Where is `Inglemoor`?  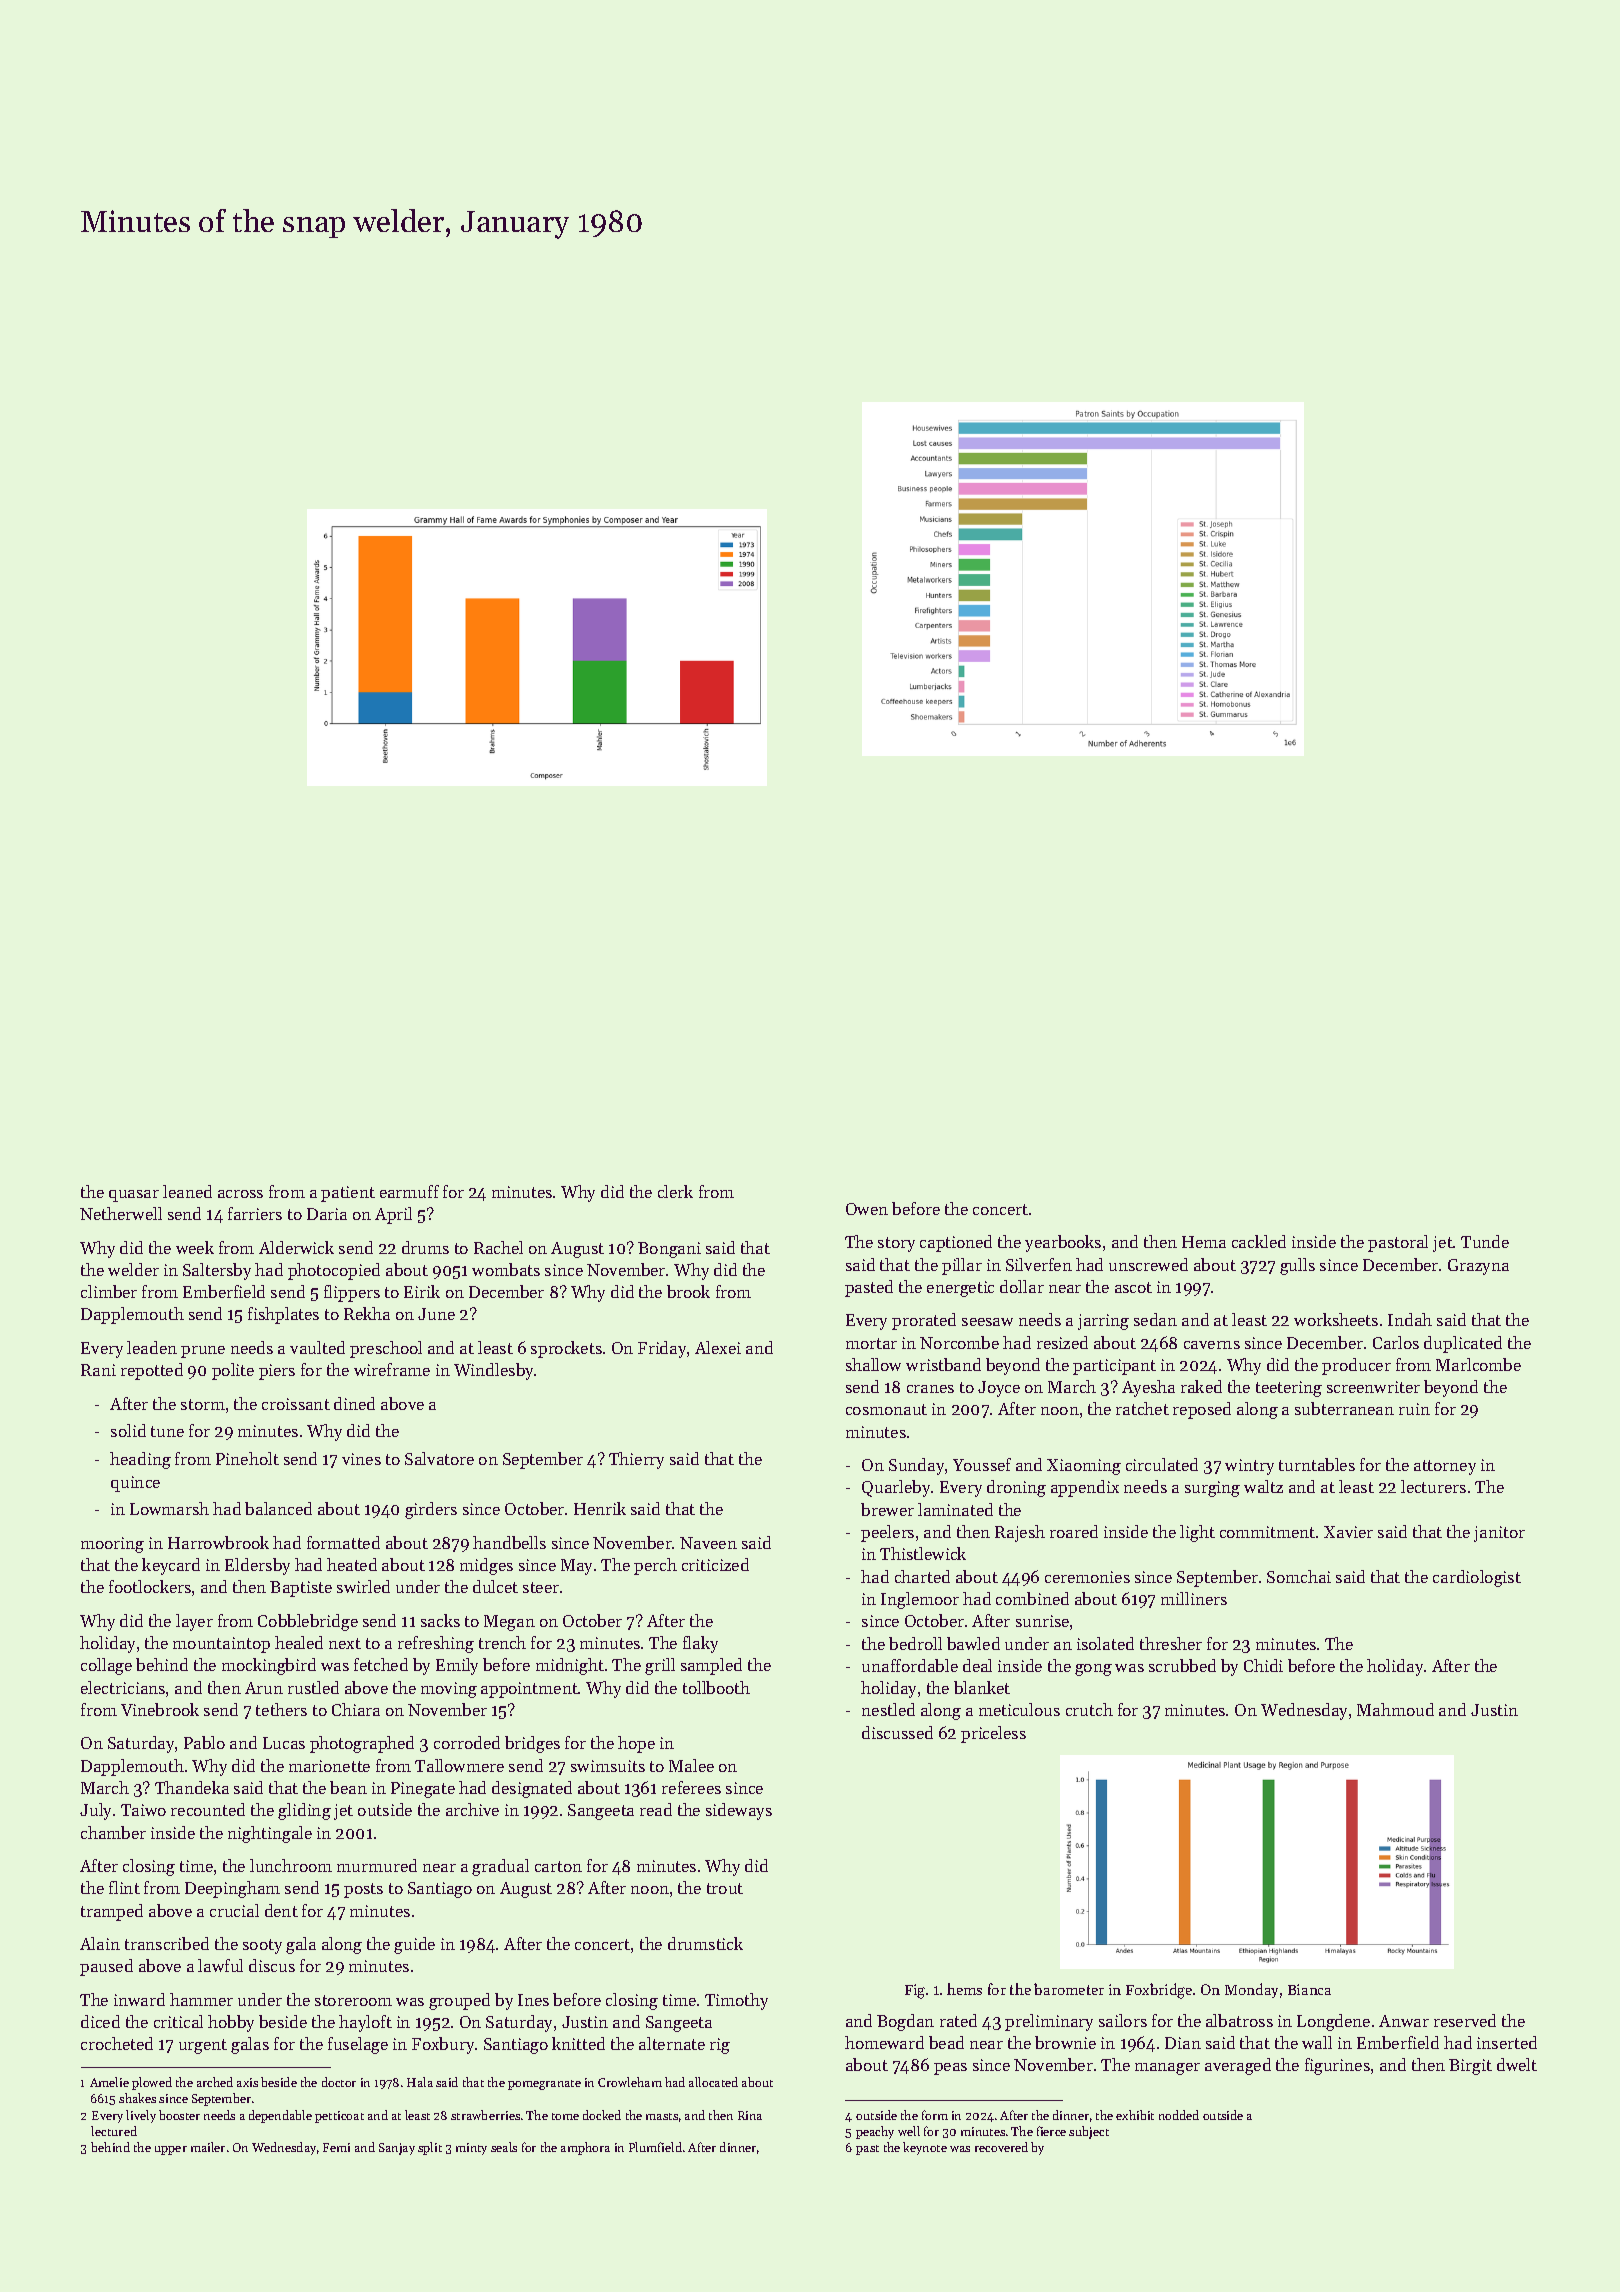 Inglemoor is located at coordinates (920, 1600).
